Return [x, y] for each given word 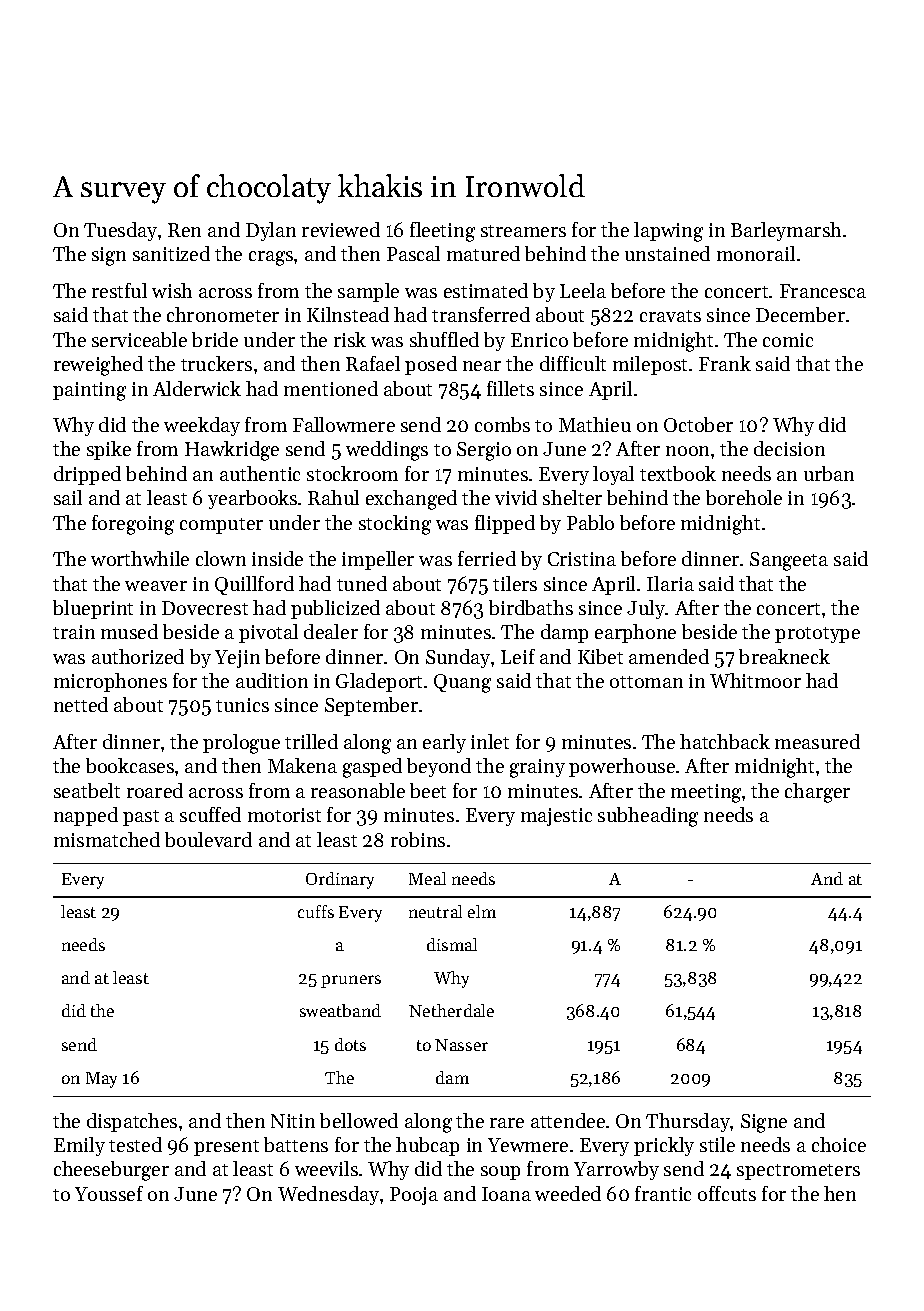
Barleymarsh [786, 231]
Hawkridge [232, 451]
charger [817, 793]
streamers [523, 231]
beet [428, 790]
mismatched [107, 839]
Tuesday [120, 231]
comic [788, 340]
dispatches [132, 1122]
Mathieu [595, 424]
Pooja [414, 1196]
